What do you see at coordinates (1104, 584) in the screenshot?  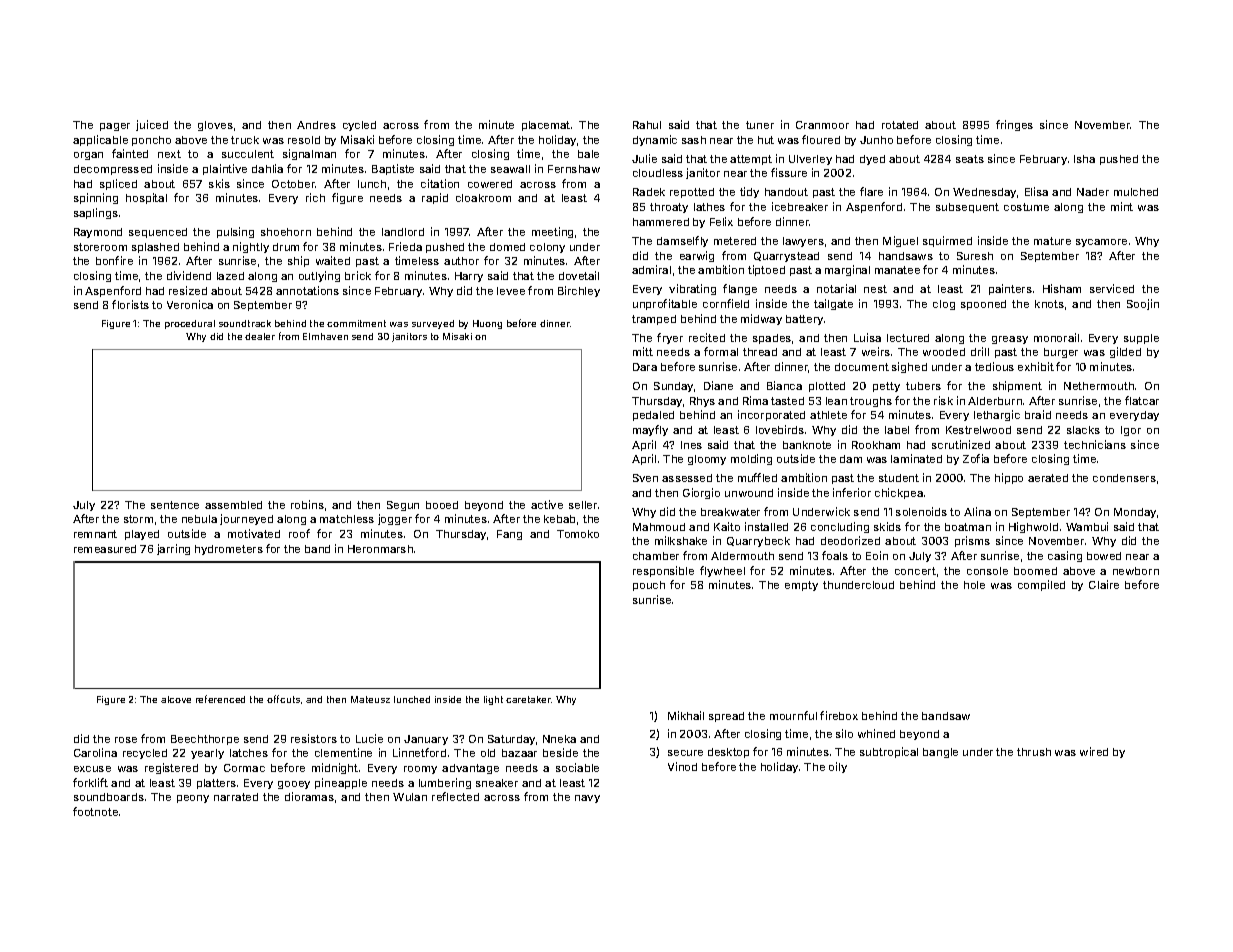 I see `Claire` at bounding box center [1104, 584].
